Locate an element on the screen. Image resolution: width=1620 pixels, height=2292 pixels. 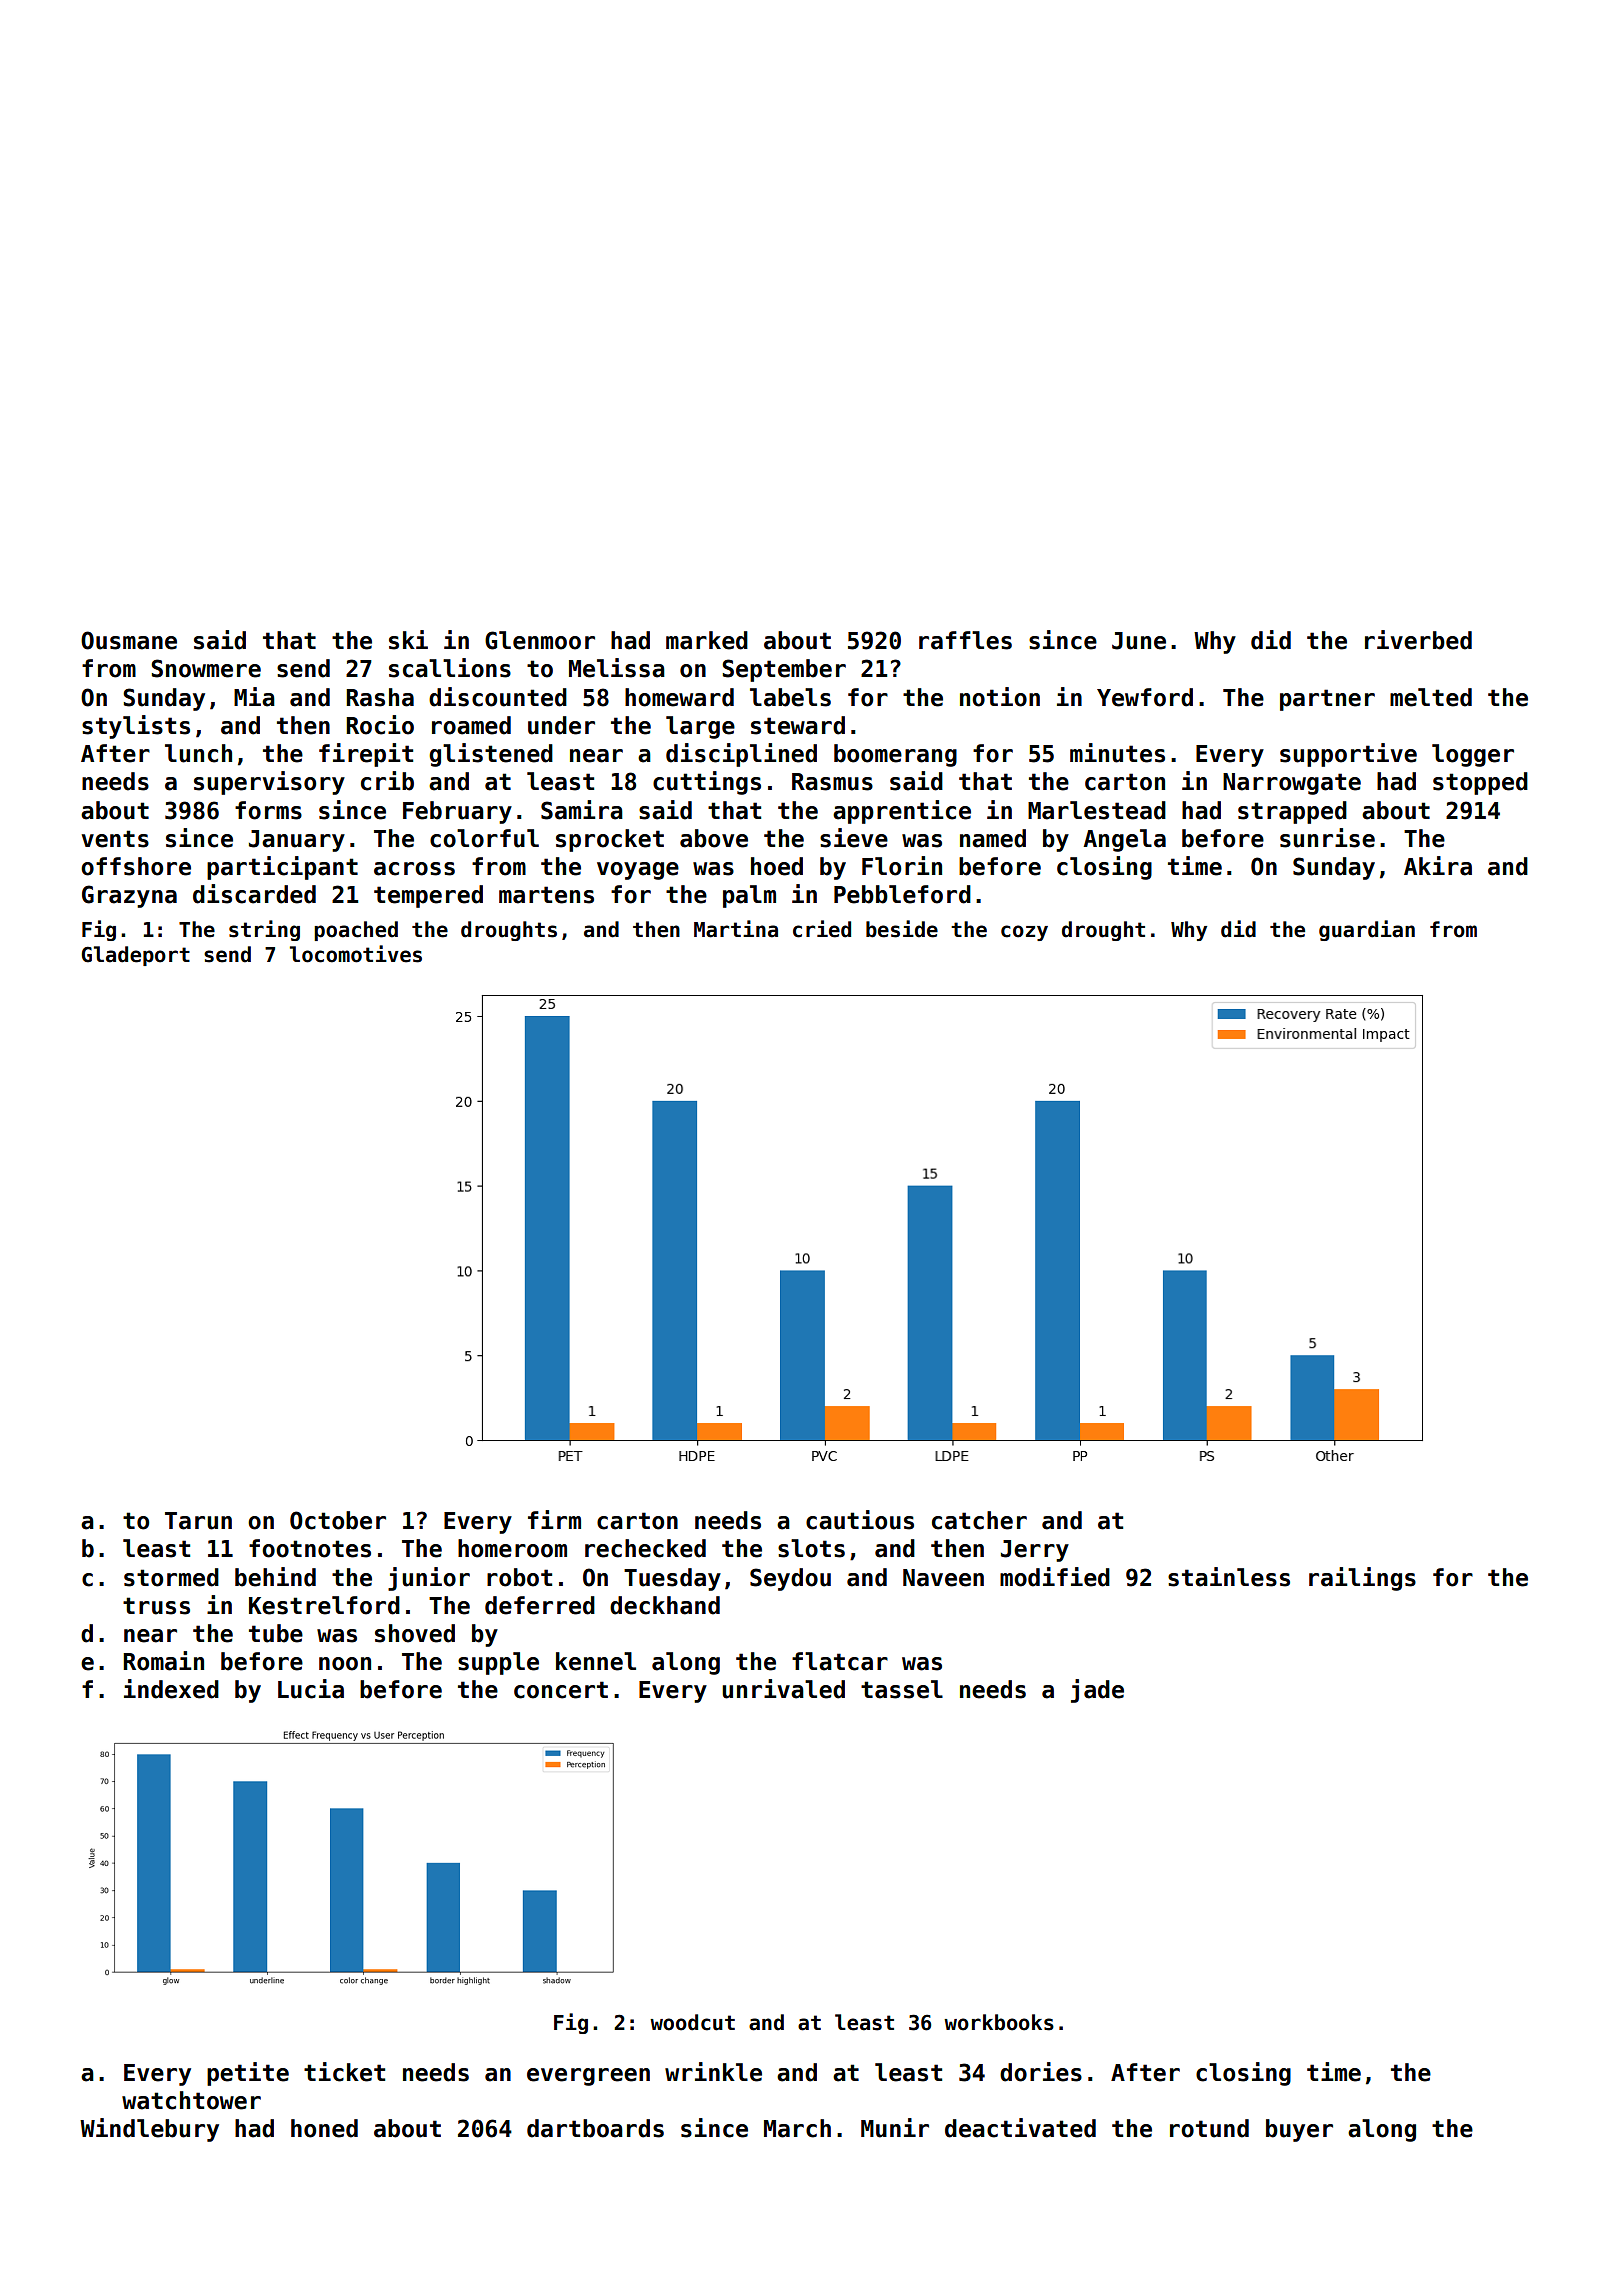
riverbed is located at coordinates (1418, 640).
